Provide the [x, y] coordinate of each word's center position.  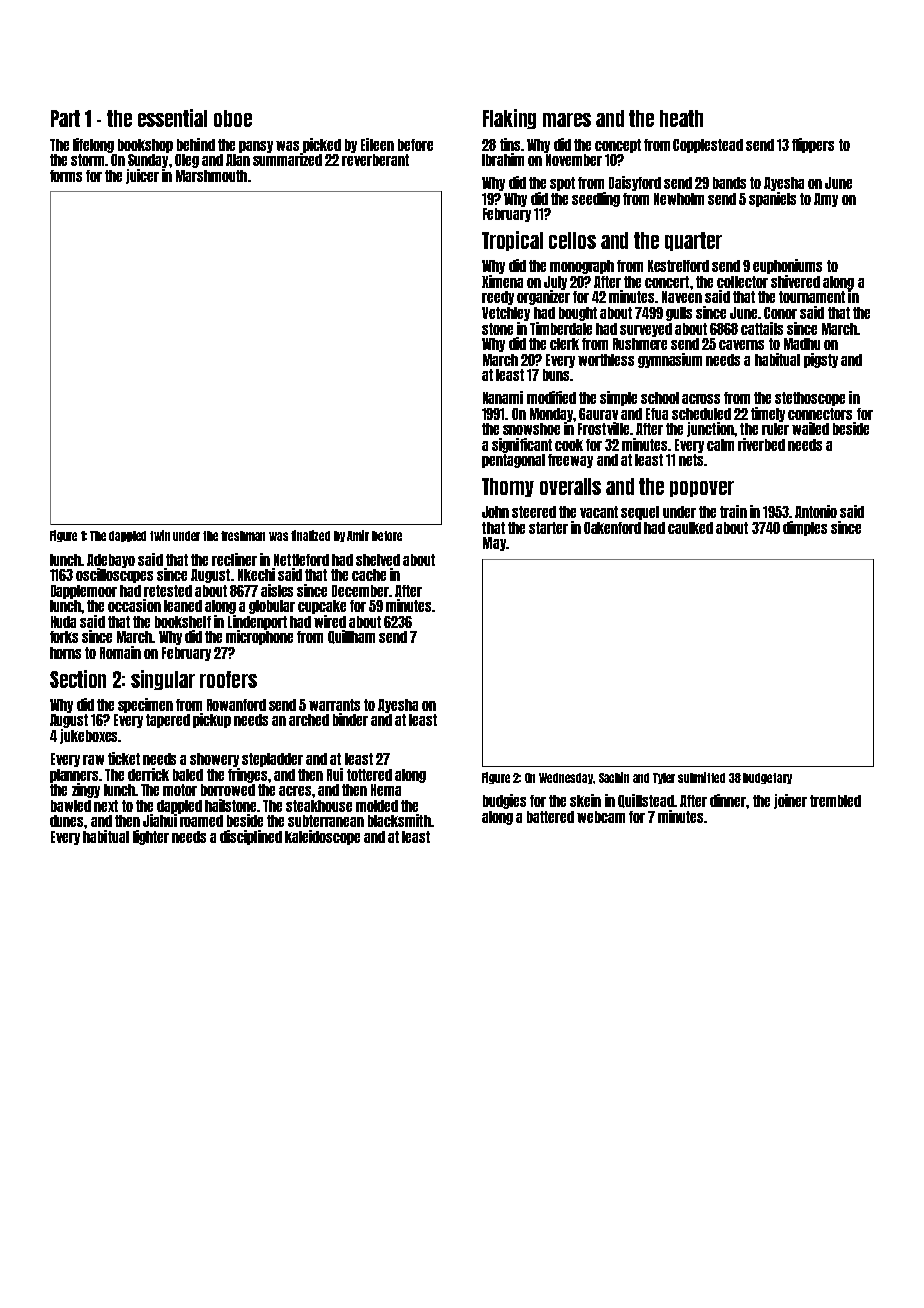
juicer [142, 176]
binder [350, 719]
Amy [826, 200]
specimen [145, 705]
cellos [572, 240]
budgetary [767, 778]
